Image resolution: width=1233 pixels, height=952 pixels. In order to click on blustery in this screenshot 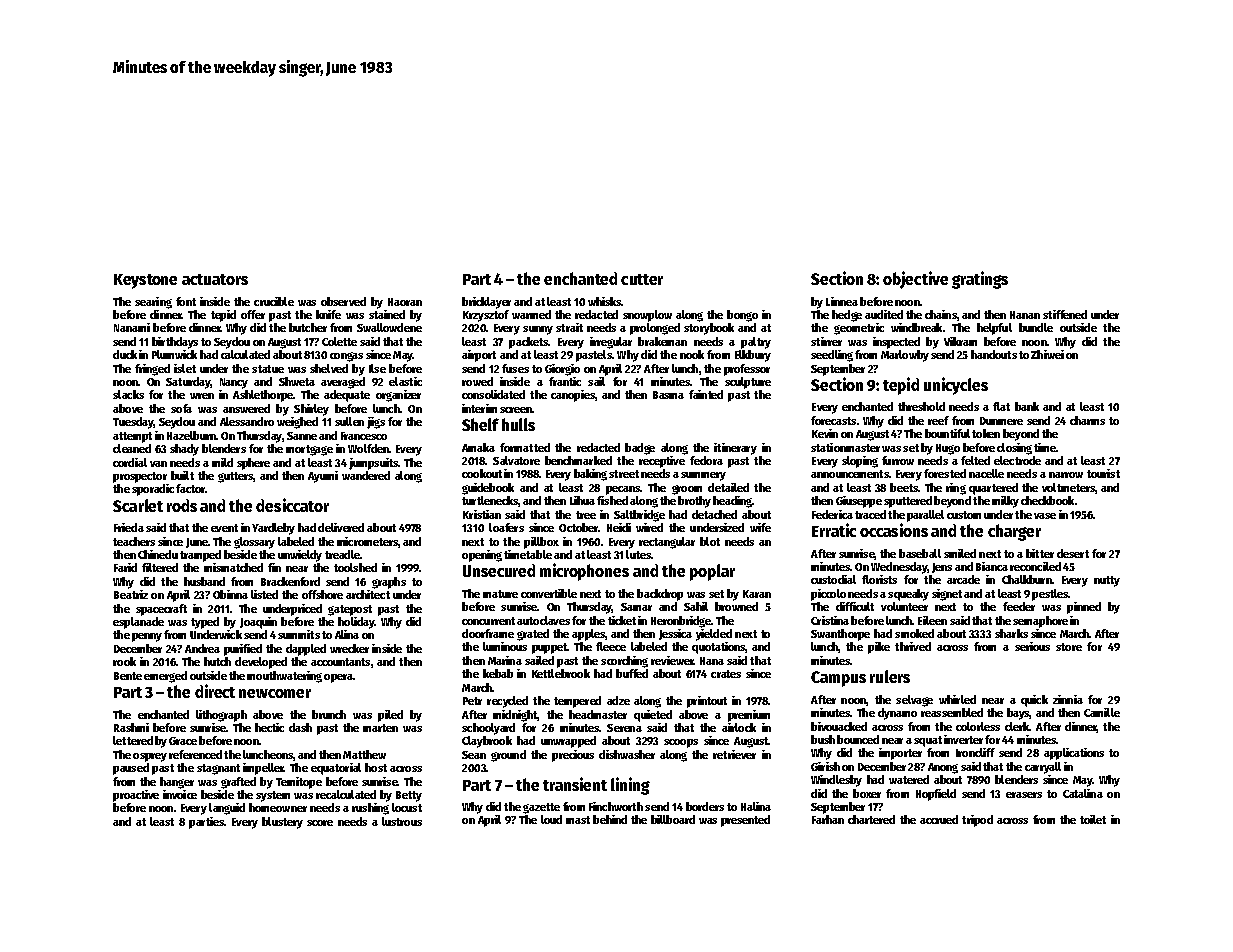, I will do `click(282, 823)`.
